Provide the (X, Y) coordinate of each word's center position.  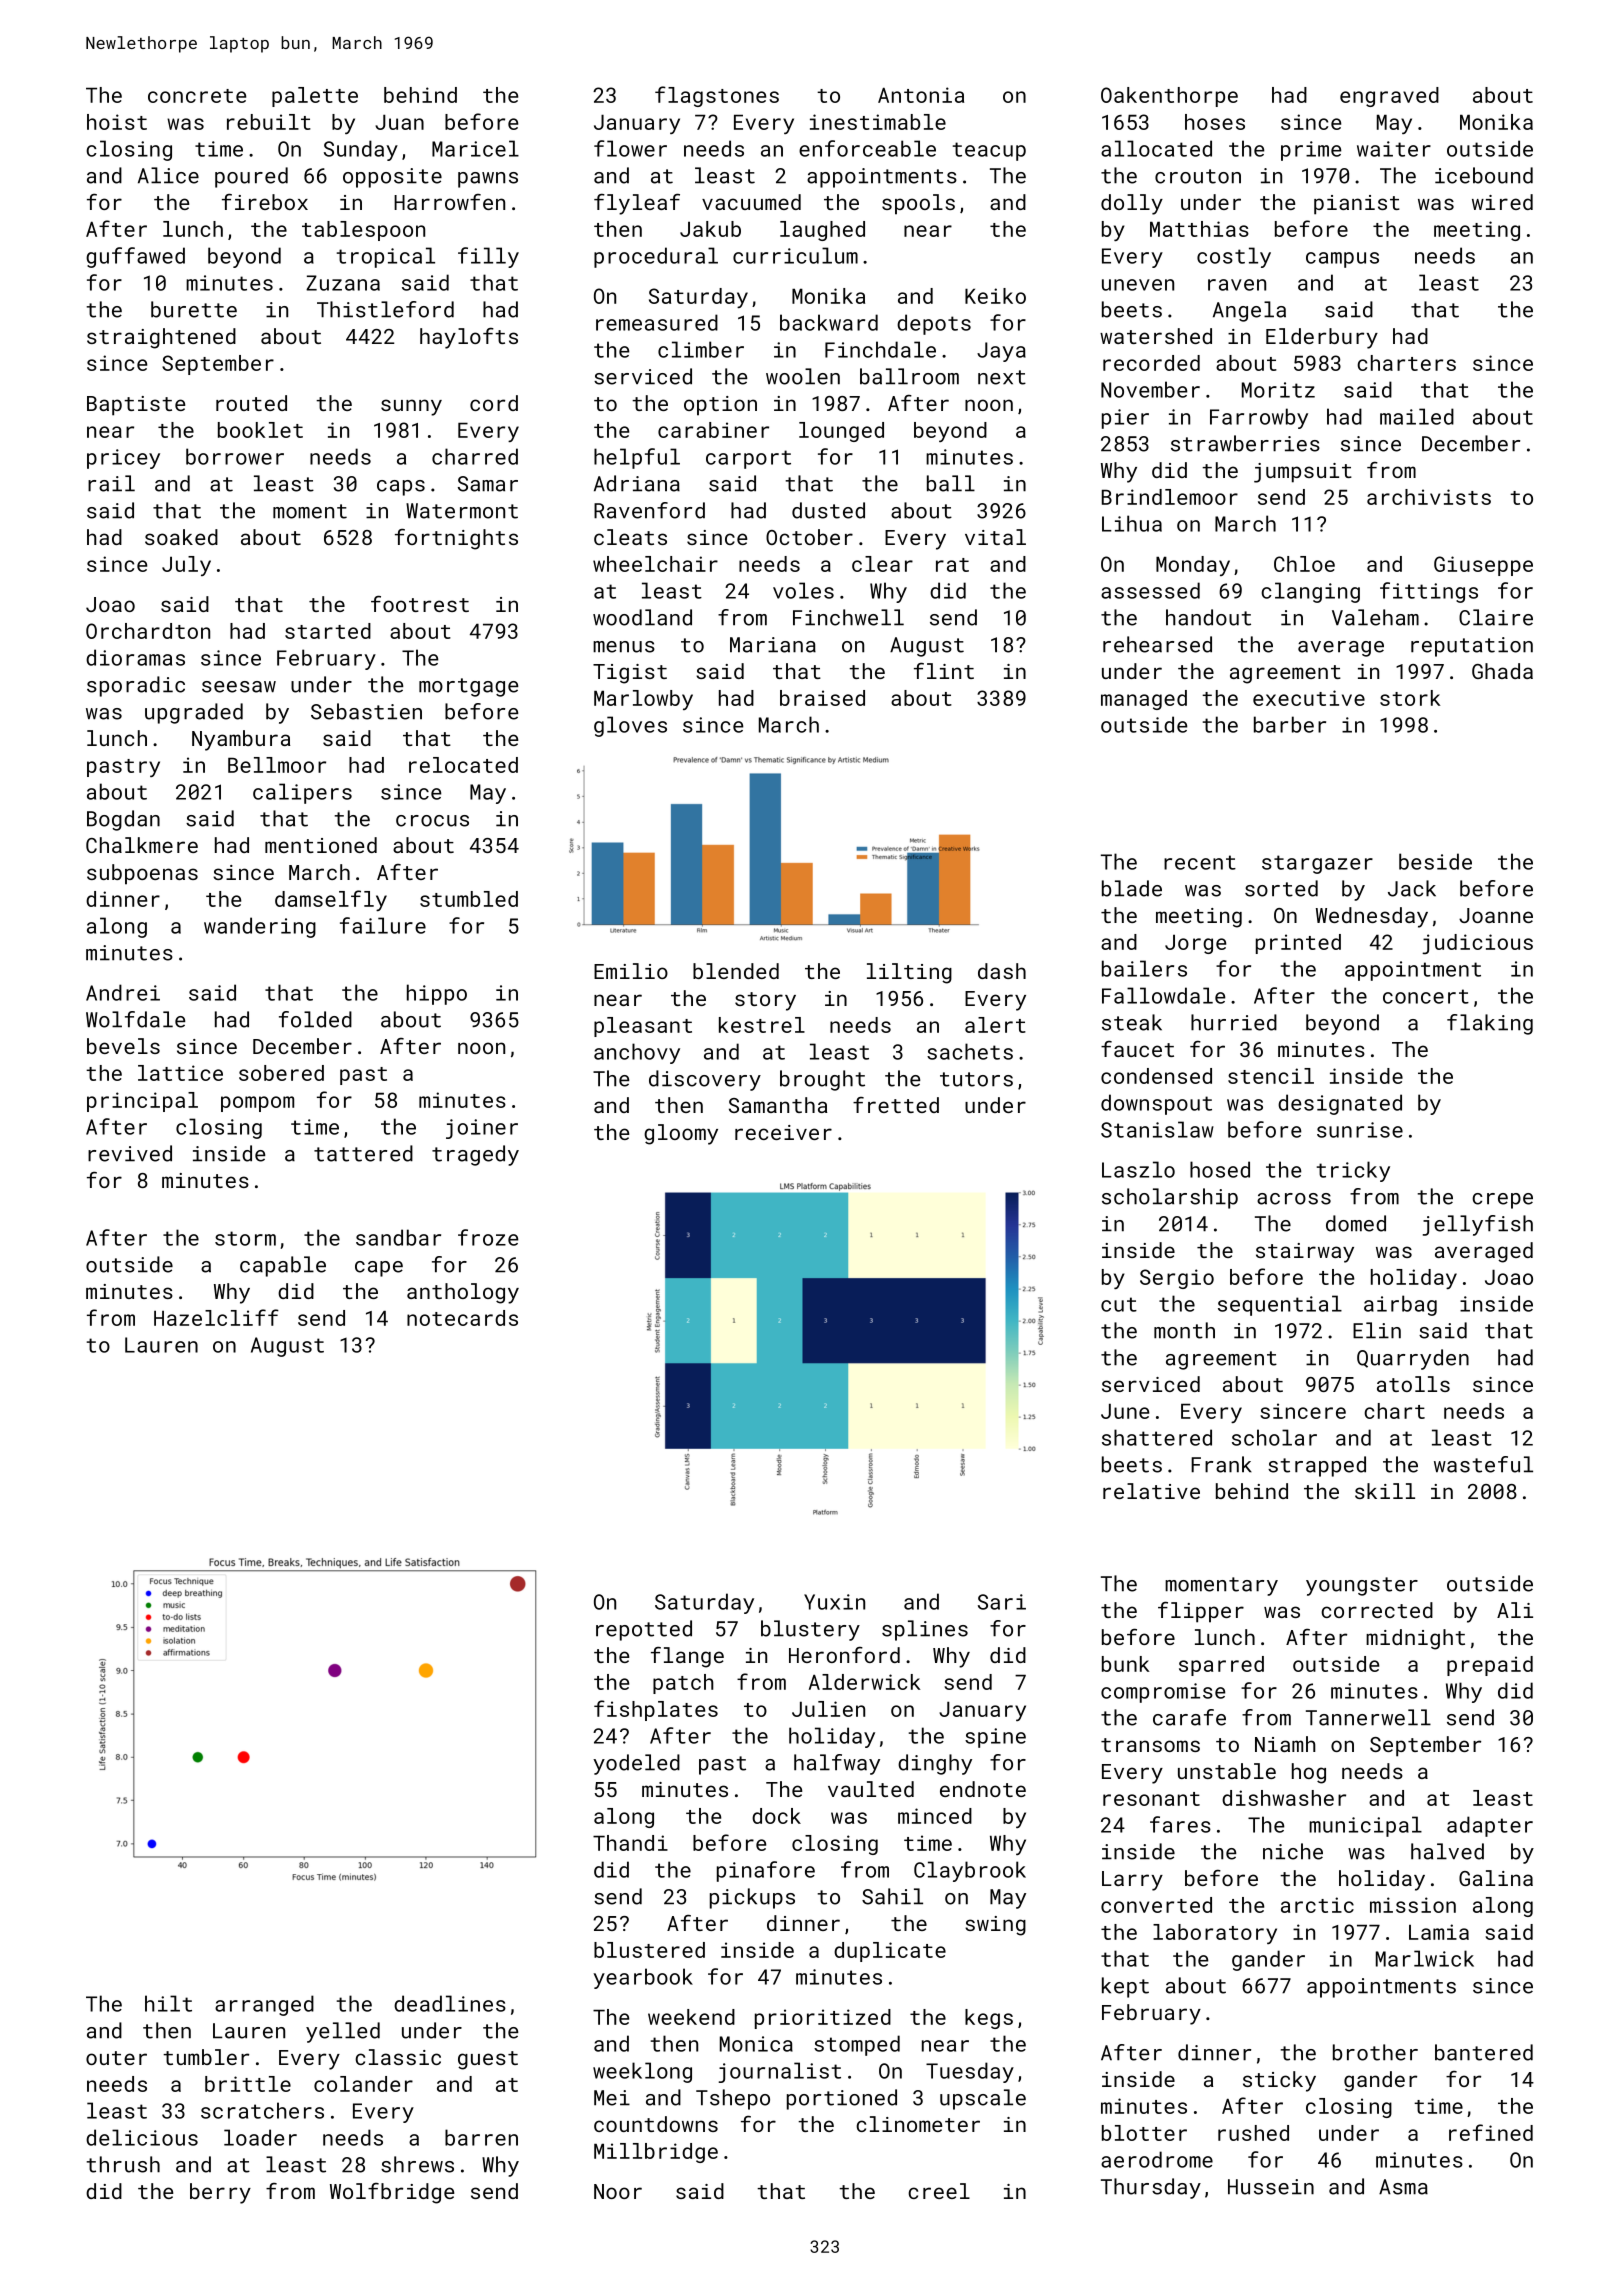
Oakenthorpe (1169, 97)
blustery (810, 1630)
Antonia (921, 95)
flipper (1201, 1612)
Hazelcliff (216, 1317)
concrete (197, 96)
